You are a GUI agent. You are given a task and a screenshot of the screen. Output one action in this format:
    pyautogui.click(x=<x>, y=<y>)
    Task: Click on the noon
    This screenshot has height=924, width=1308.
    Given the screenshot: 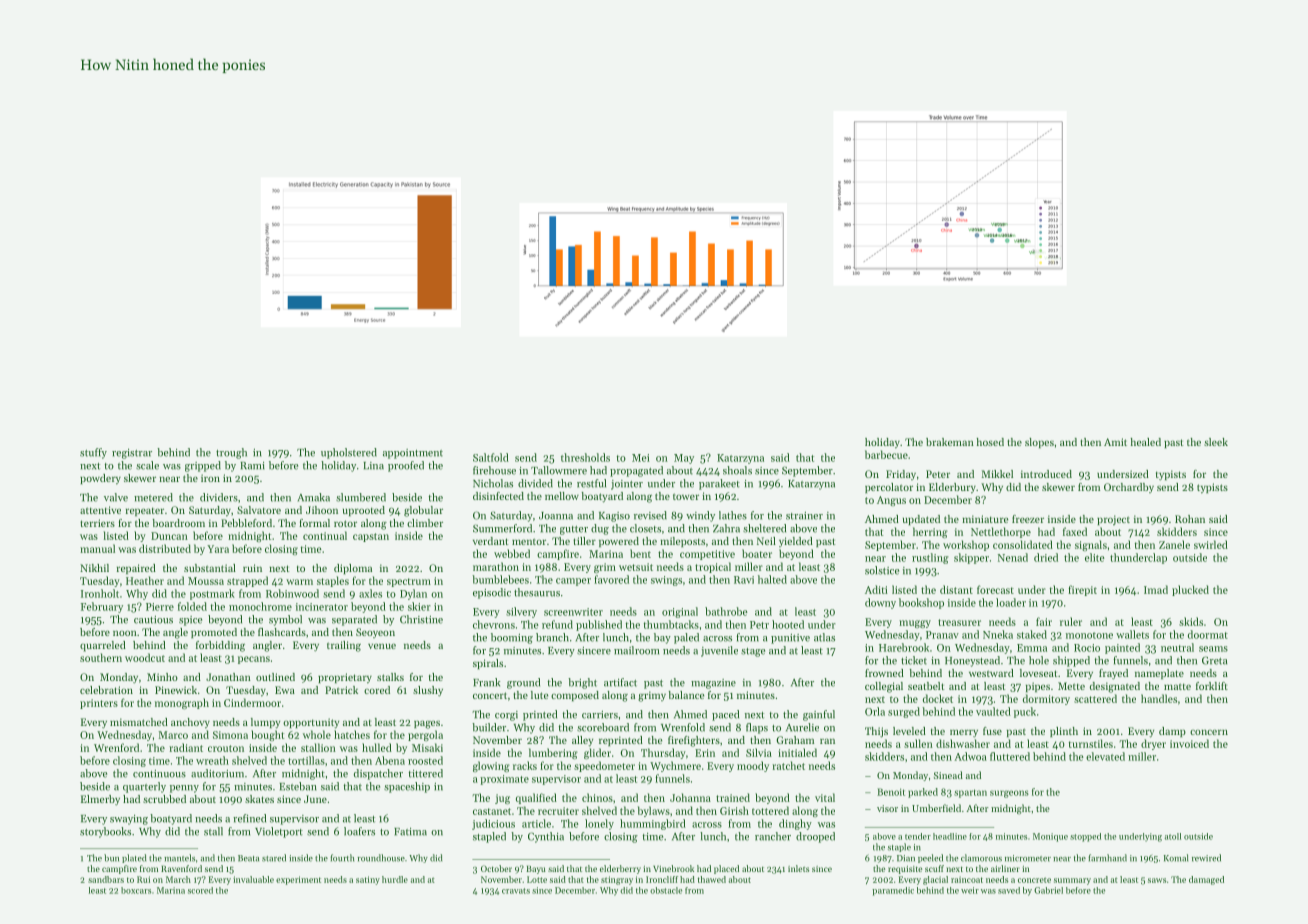 What is the action you would take?
    pyautogui.click(x=125, y=633)
